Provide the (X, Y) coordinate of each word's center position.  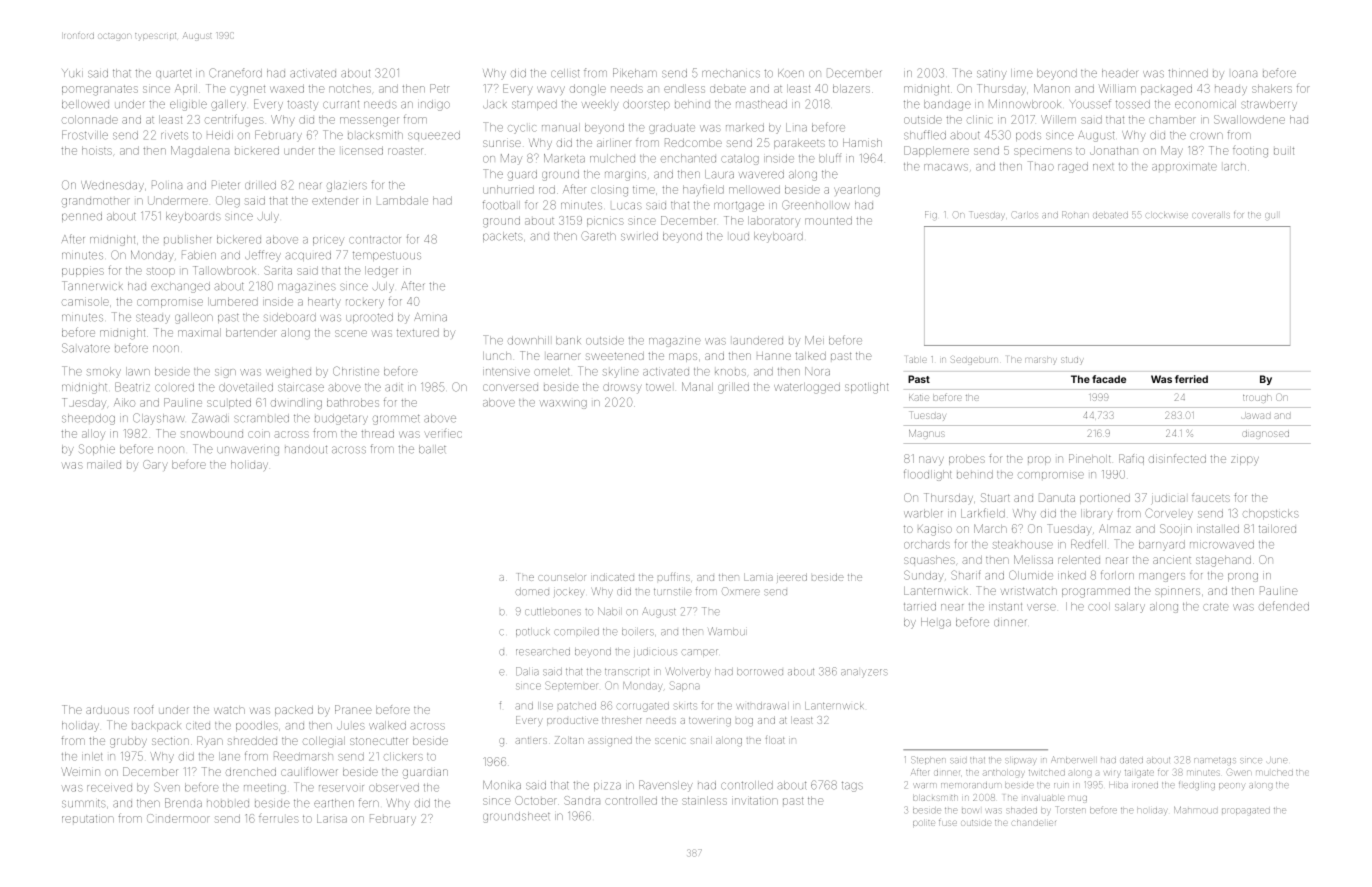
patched (577, 706)
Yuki (72, 73)
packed (294, 711)
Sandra (582, 800)
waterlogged (807, 388)
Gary (155, 465)
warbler (923, 513)
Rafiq (1131, 459)
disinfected (1177, 458)
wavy (551, 90)
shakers (1272, 88)
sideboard (290, 317)
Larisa (332, 818)
